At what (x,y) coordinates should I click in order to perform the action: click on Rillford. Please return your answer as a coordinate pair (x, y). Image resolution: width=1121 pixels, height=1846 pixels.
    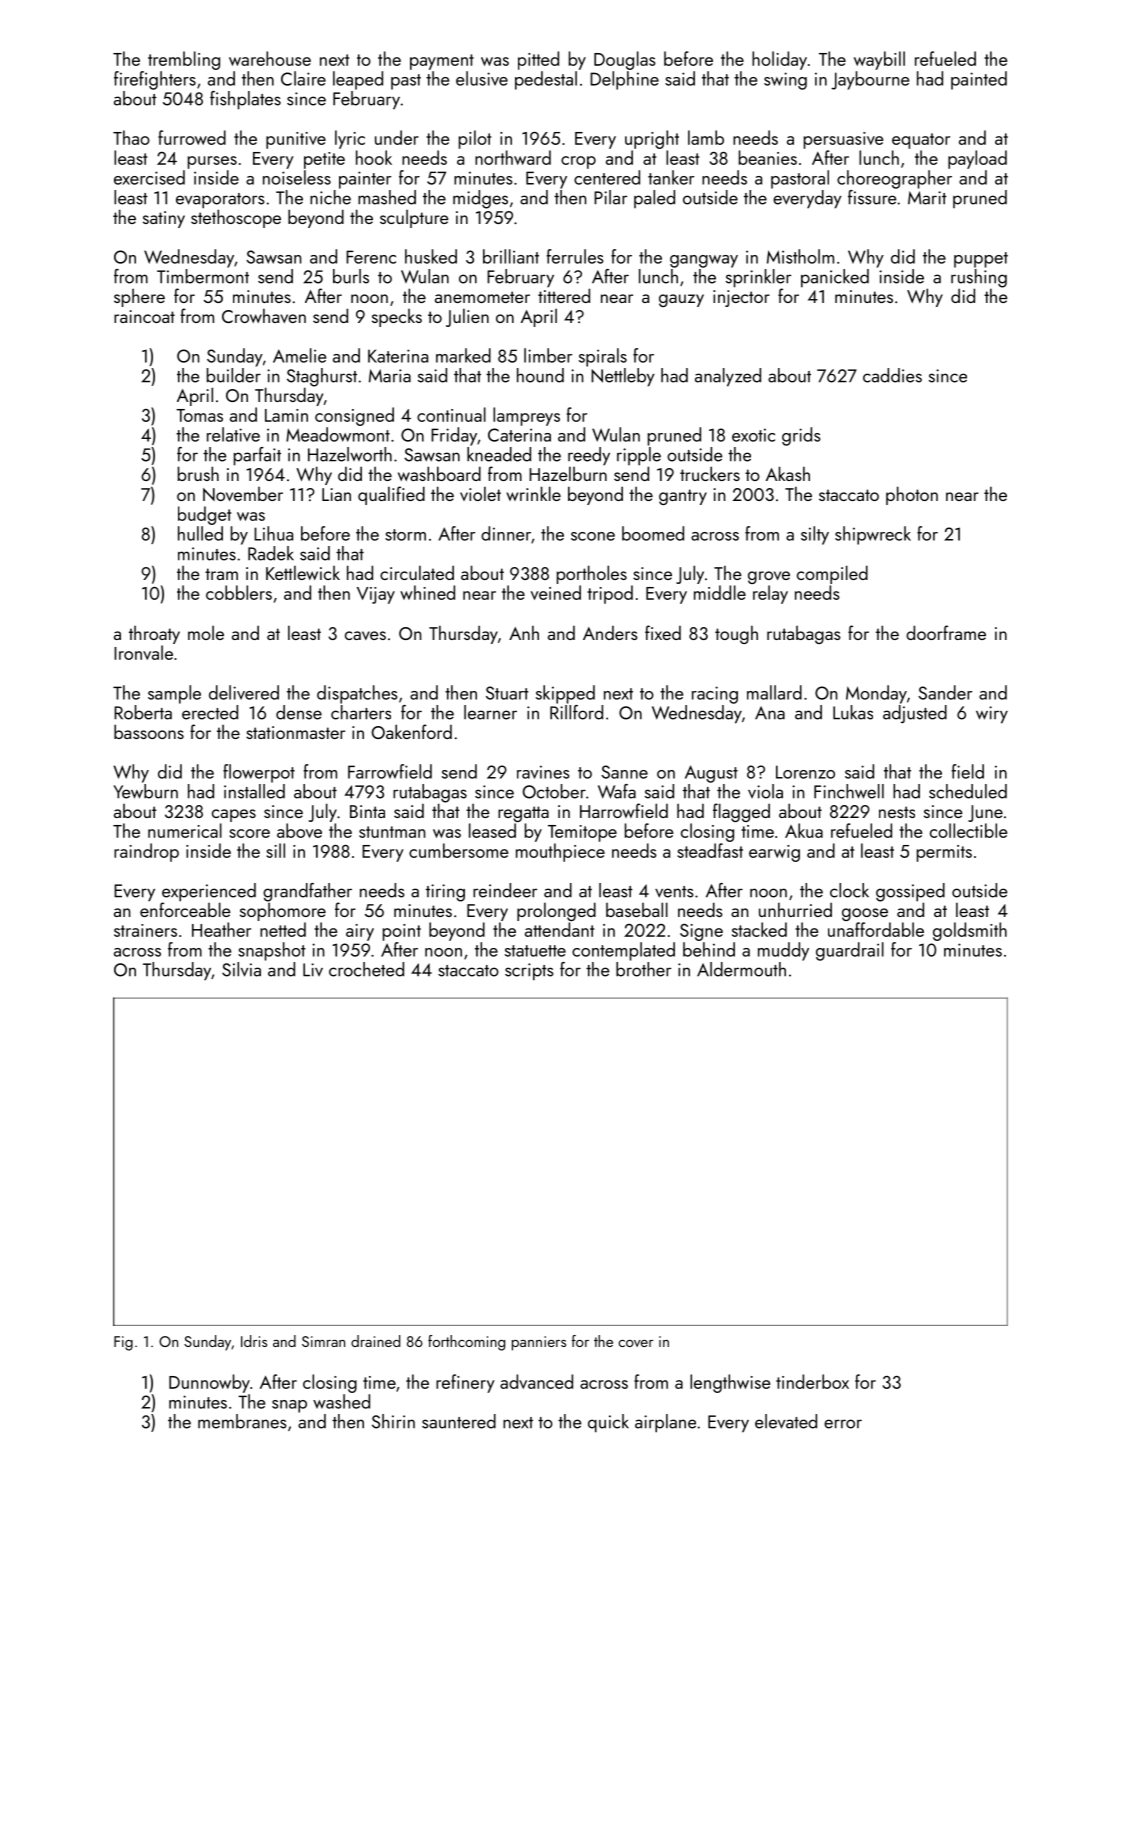
    Looking at the image, I should click on (576, 712).
